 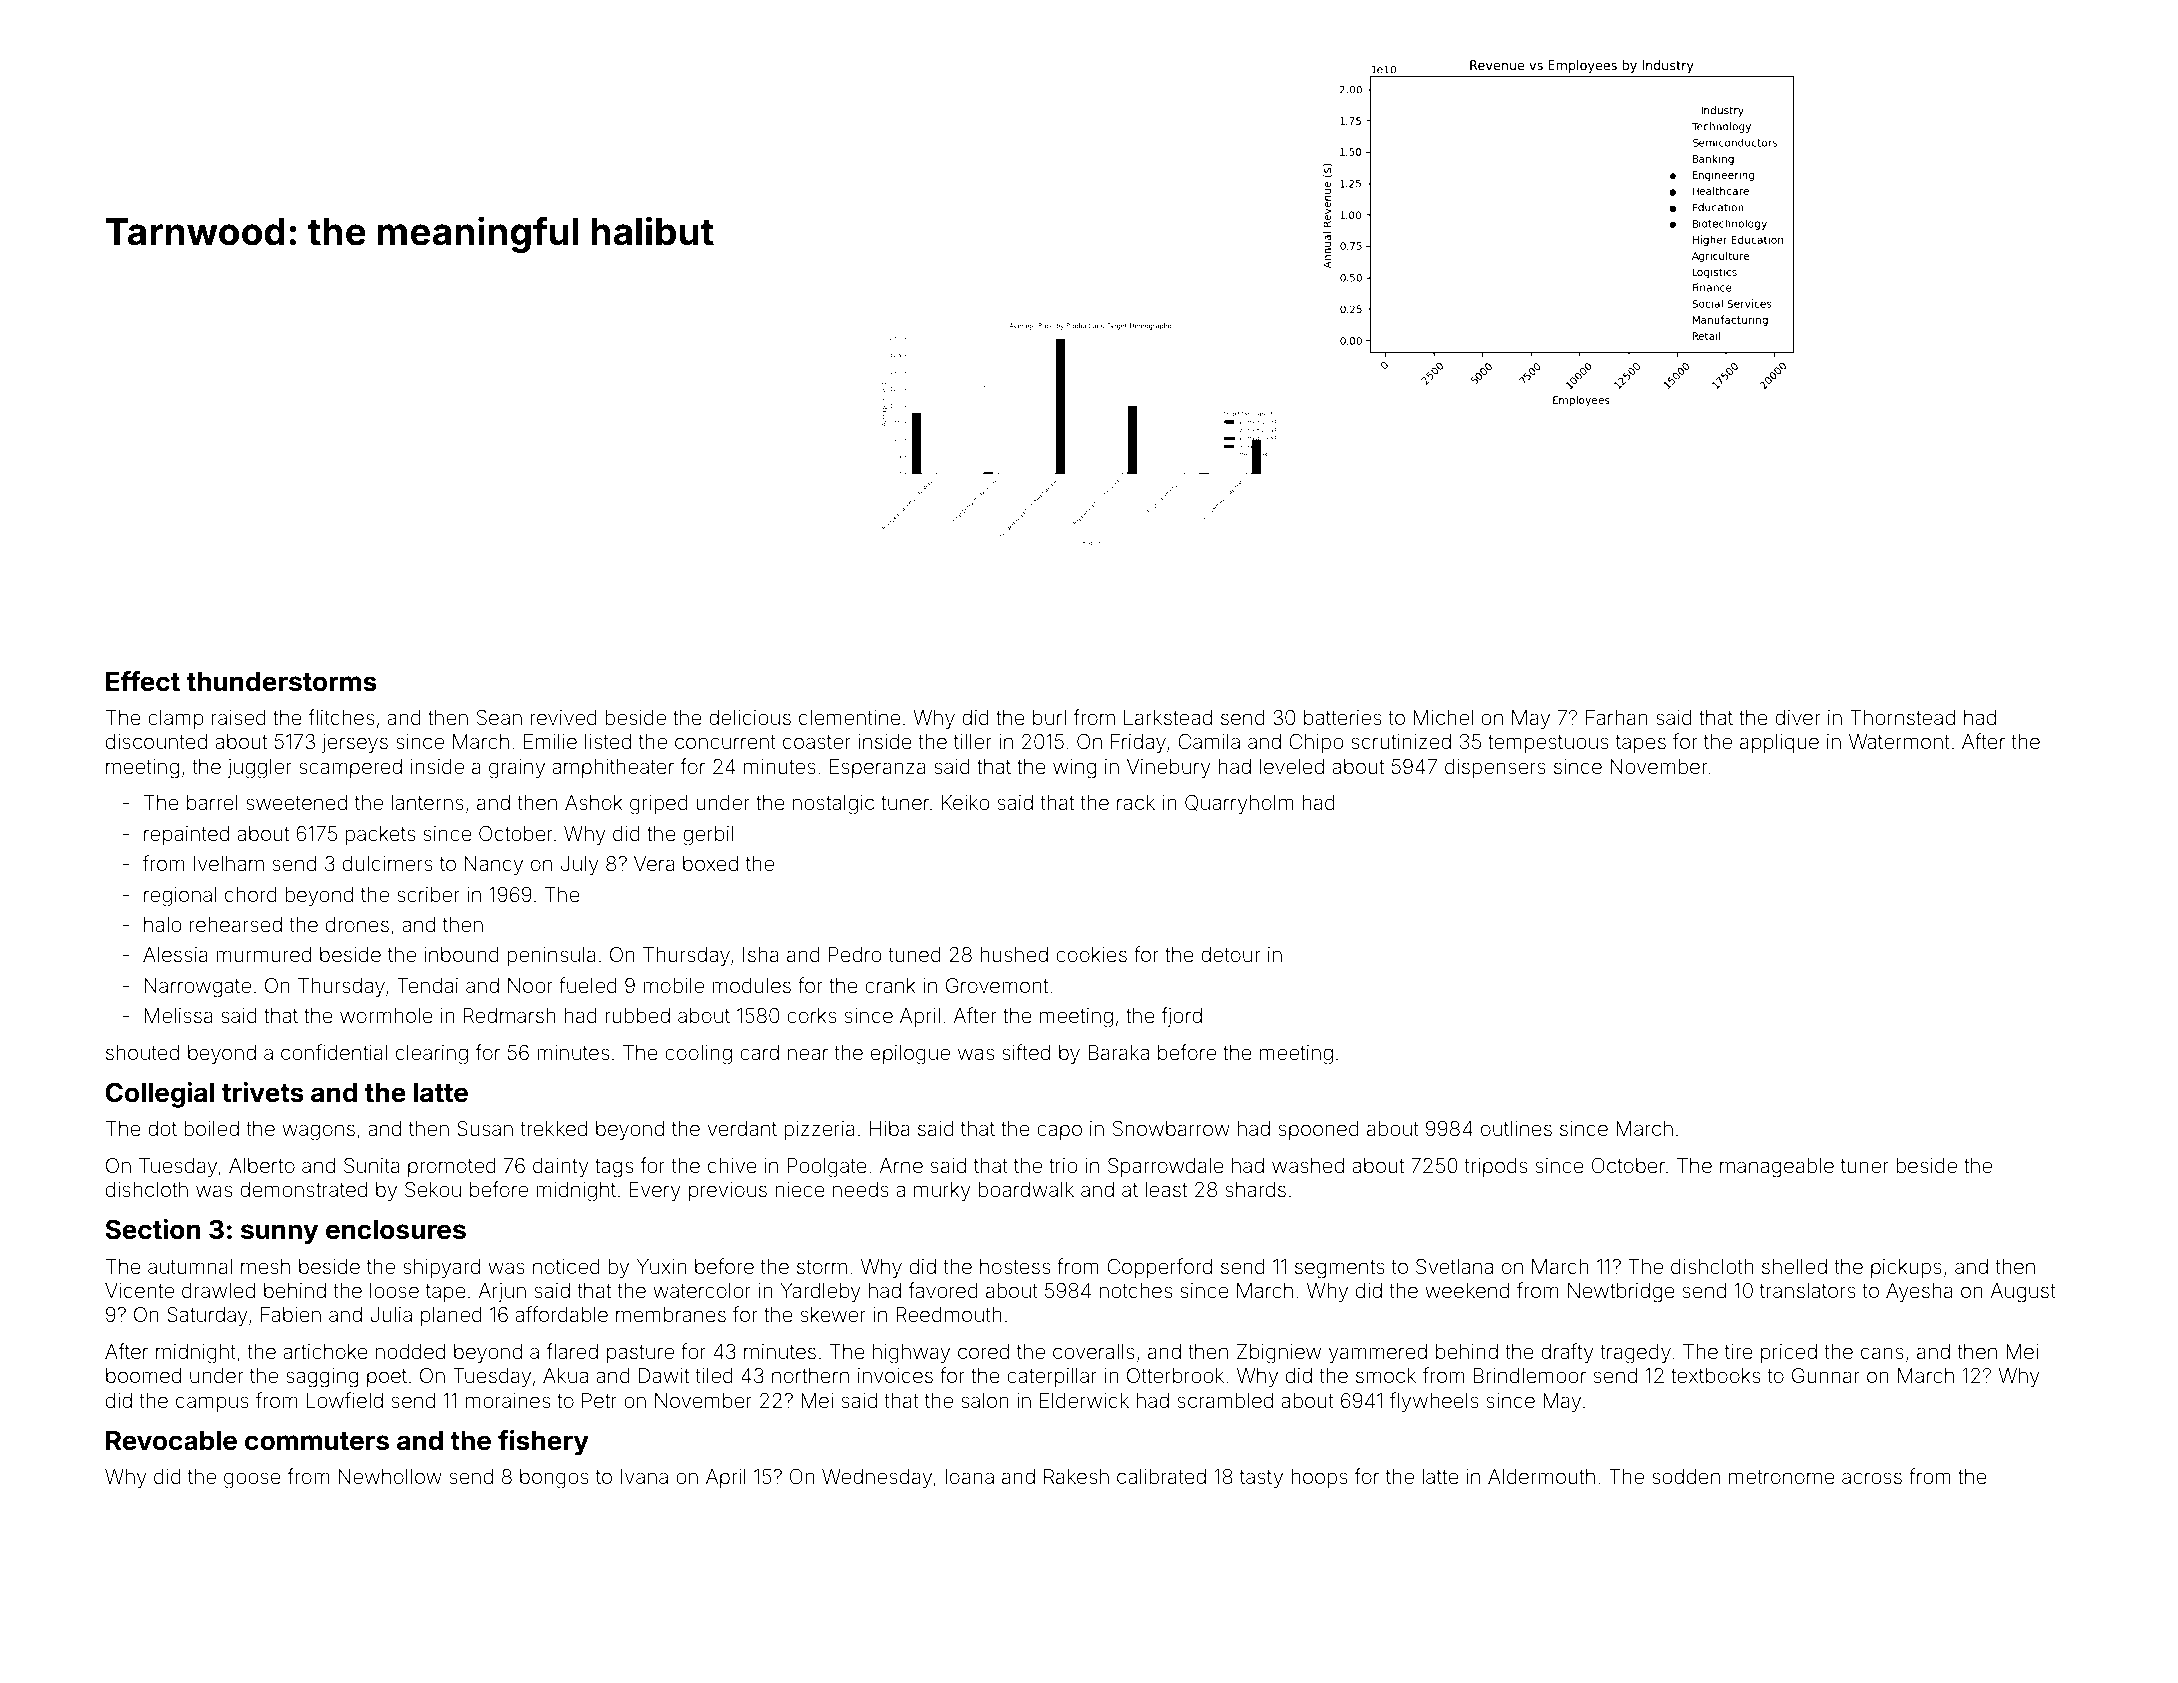 I want to click on fishery, so click(x=543, y=1443).
